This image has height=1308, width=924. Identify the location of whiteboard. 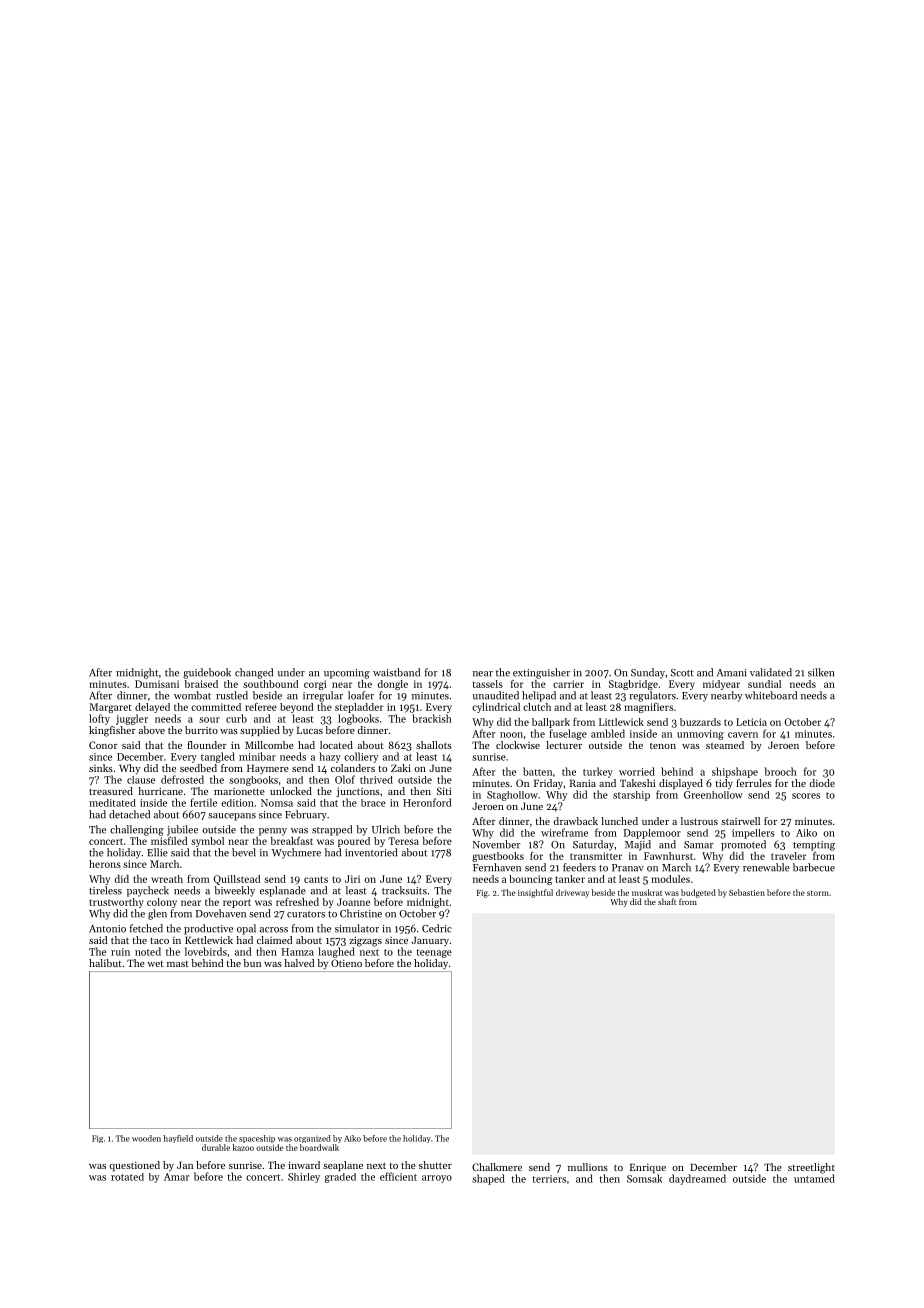
(771, 695).
